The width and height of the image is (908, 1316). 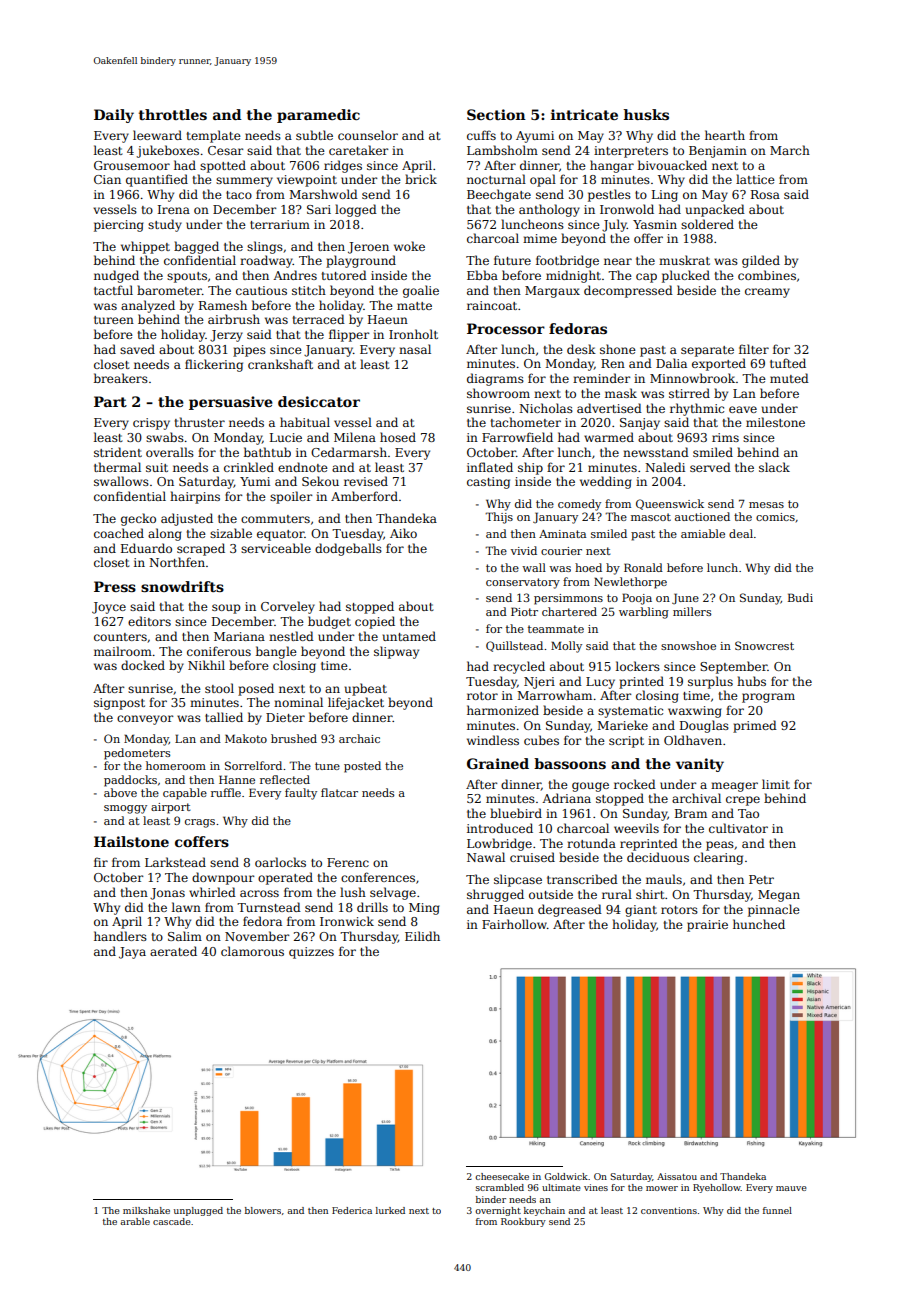 What do you see at coordinates (637, 599) in the image?
I see `Pooja` at bounding box center [637, 599].
